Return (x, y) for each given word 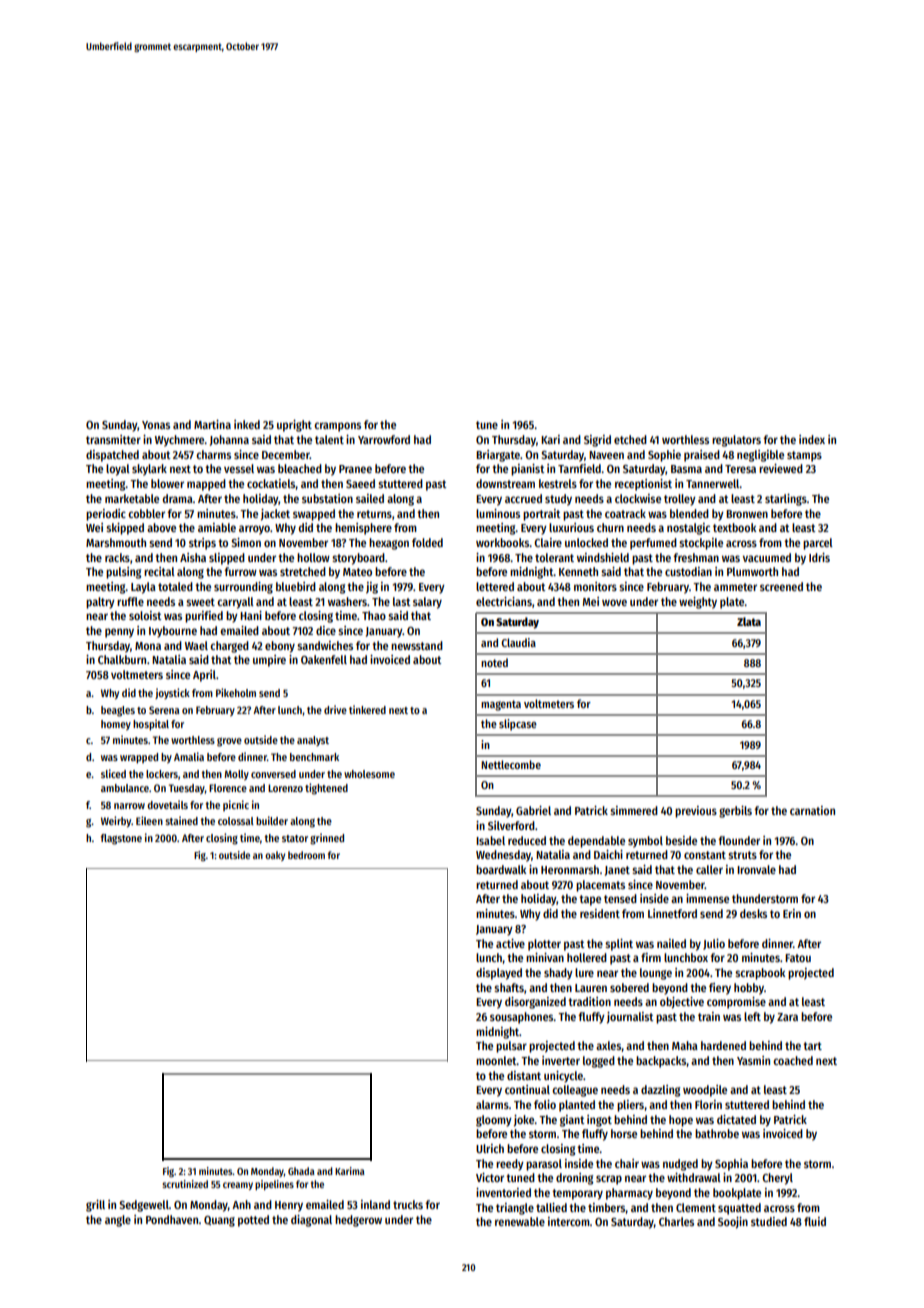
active (510, 943)
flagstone (121, 839)
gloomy (494, 1121)
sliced (113, 773)
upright (294, 426)
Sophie (664, 456)
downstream (505, 483)
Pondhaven (172, 1219)
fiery (720, 989)
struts (742, 855)
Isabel (490, 840)
